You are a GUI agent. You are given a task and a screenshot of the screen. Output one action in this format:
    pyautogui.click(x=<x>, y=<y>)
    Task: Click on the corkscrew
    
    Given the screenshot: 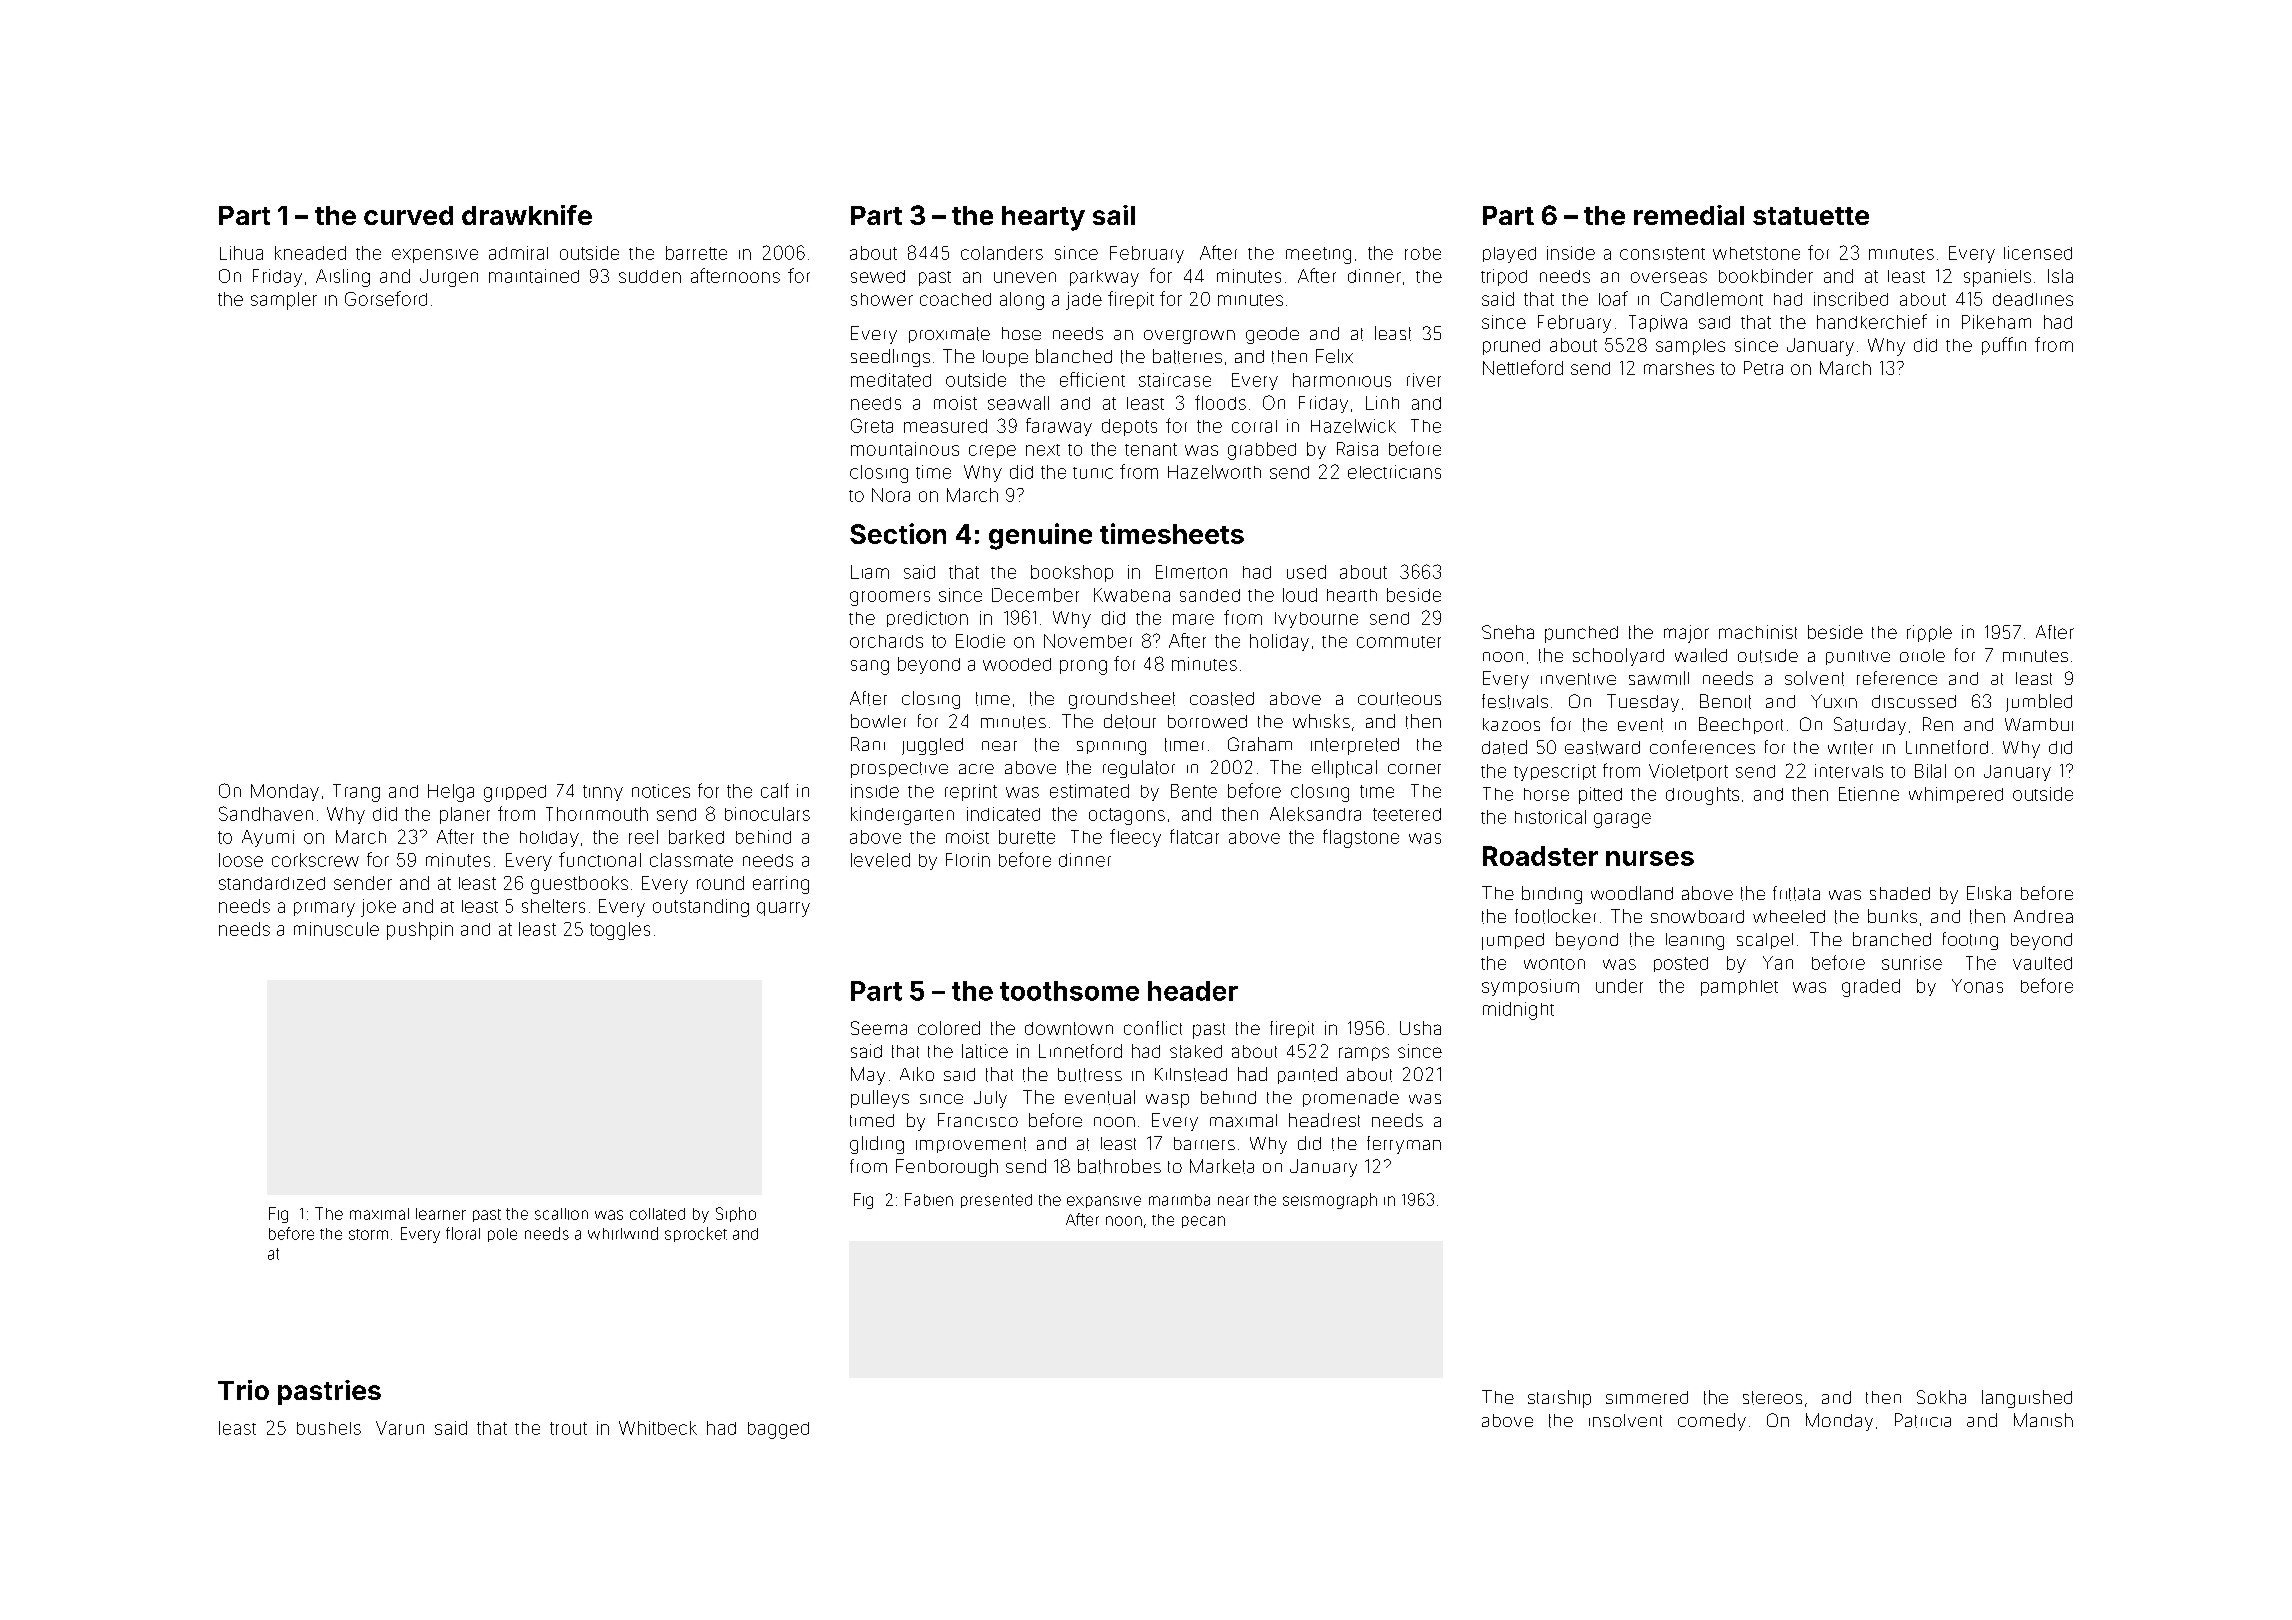 What is the action you would take?
    pyautogui.click(x=315, y=860)
